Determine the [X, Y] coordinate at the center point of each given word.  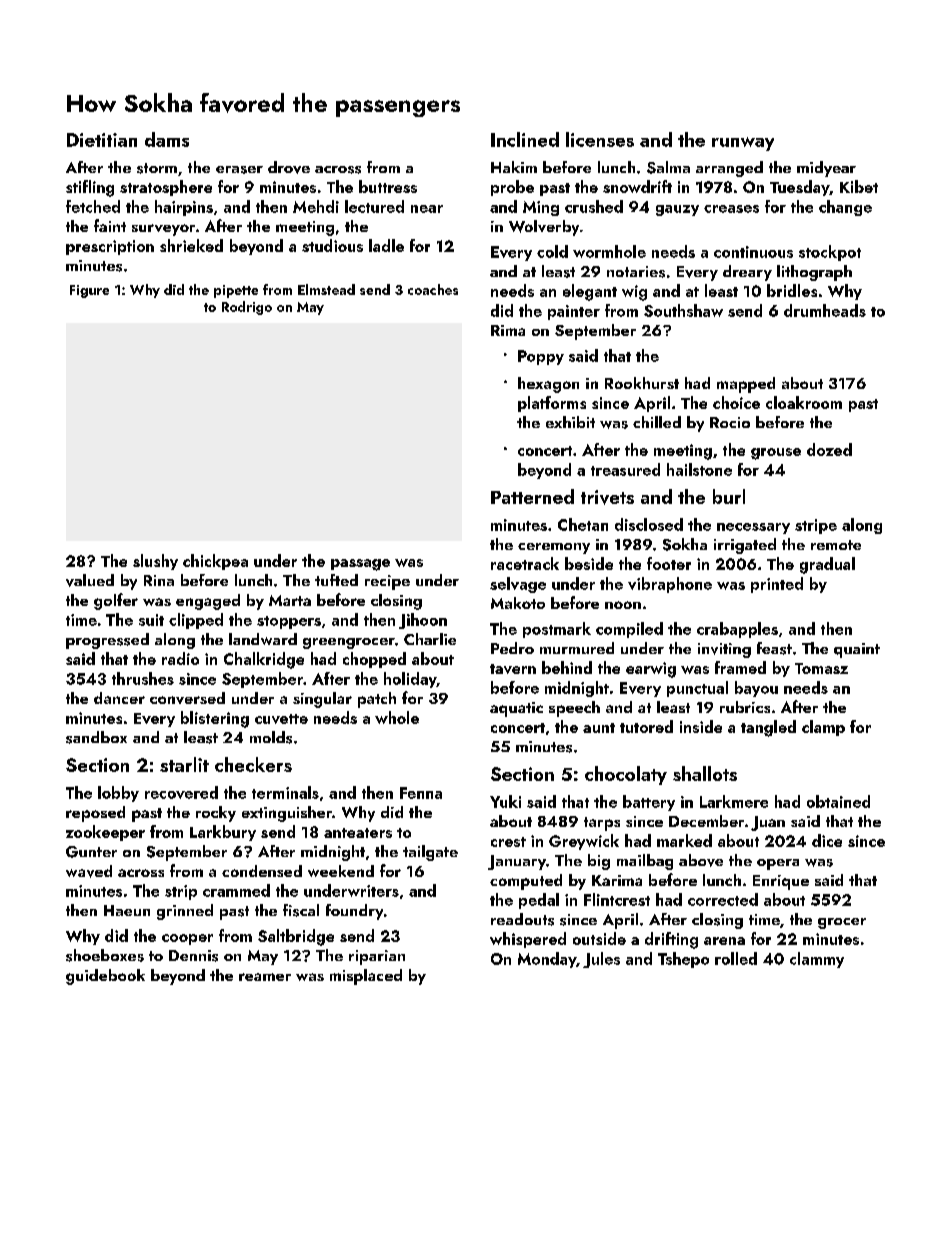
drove [289, 167]
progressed [107, 641]
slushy [155, 562]
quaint [857, 650]
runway [743, 144]
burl [729, 496]
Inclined [525, 139]
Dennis [193, 956]
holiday [410, 680]
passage [360, 565]
